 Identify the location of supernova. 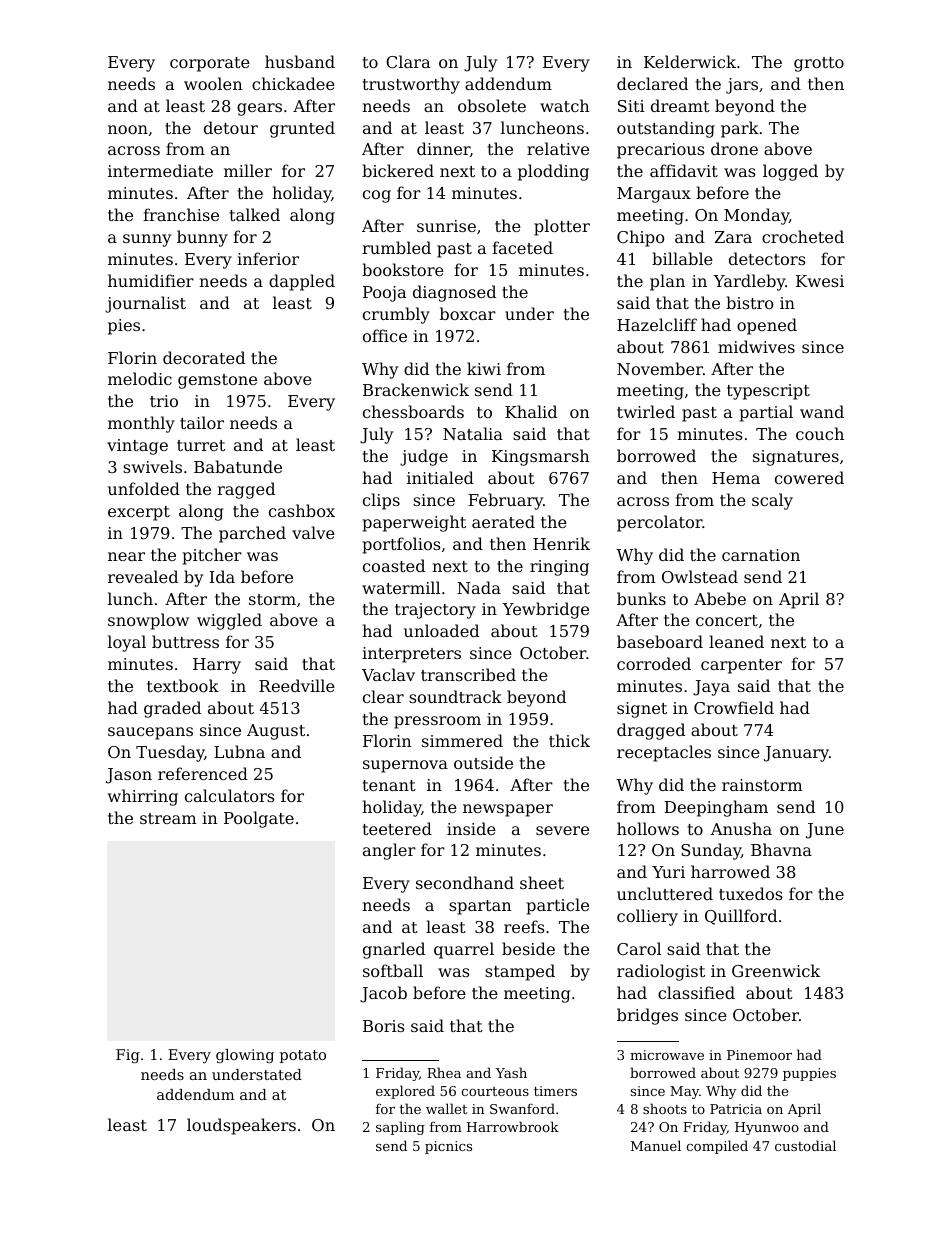
(405, 766).
